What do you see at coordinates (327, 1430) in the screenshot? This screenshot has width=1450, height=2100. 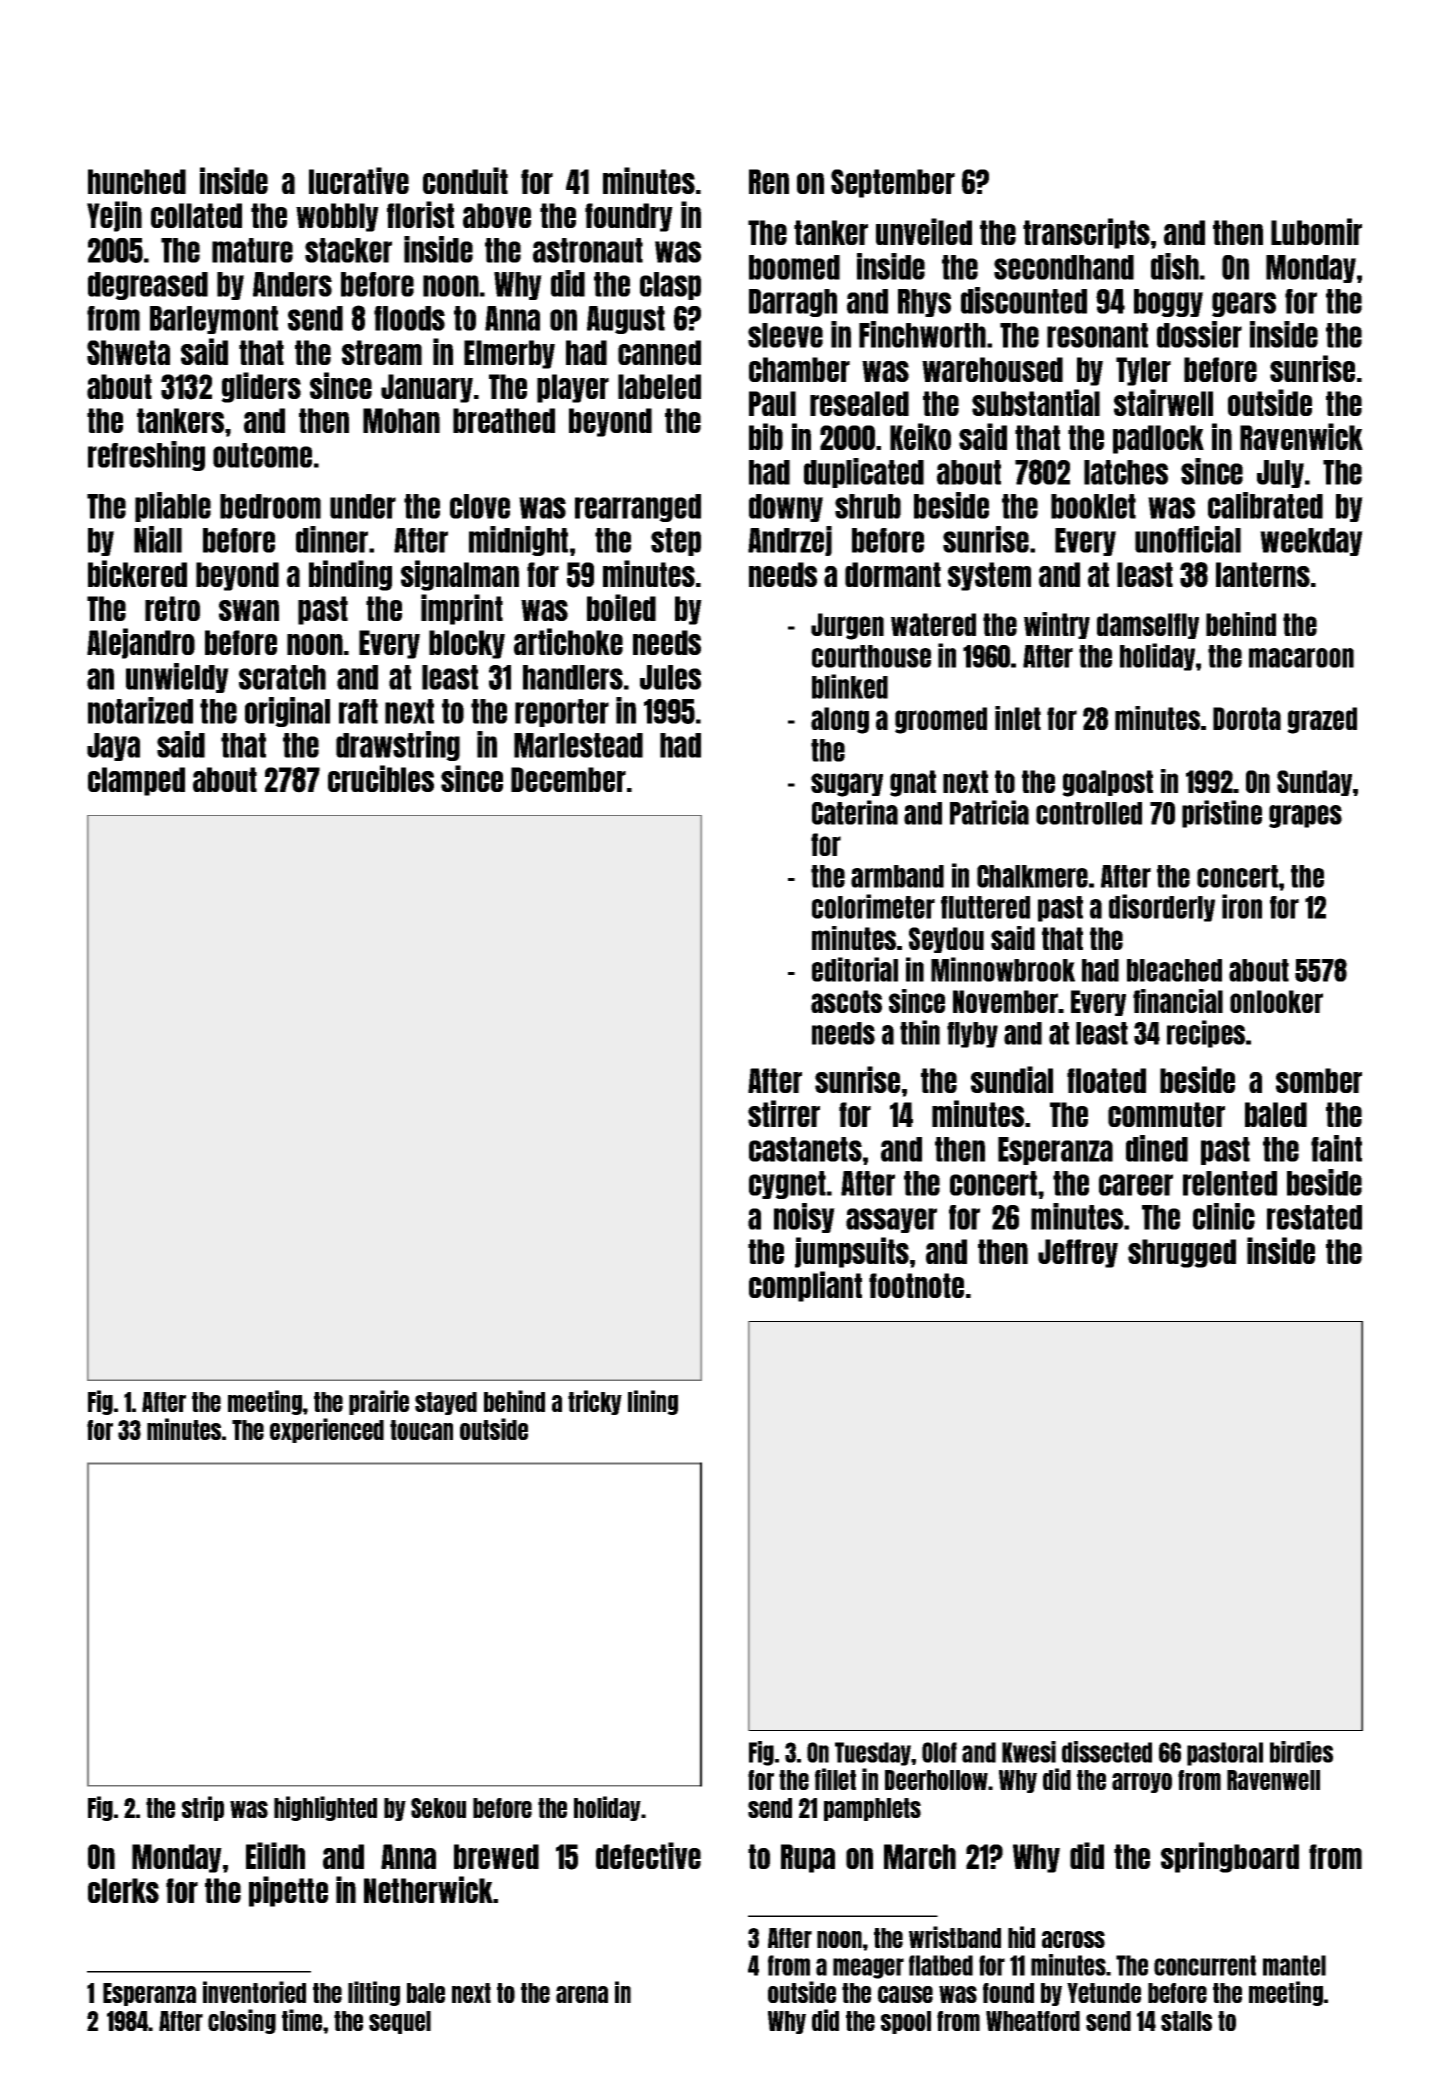 I see `experienced` at bounding box center [327, 1430].
